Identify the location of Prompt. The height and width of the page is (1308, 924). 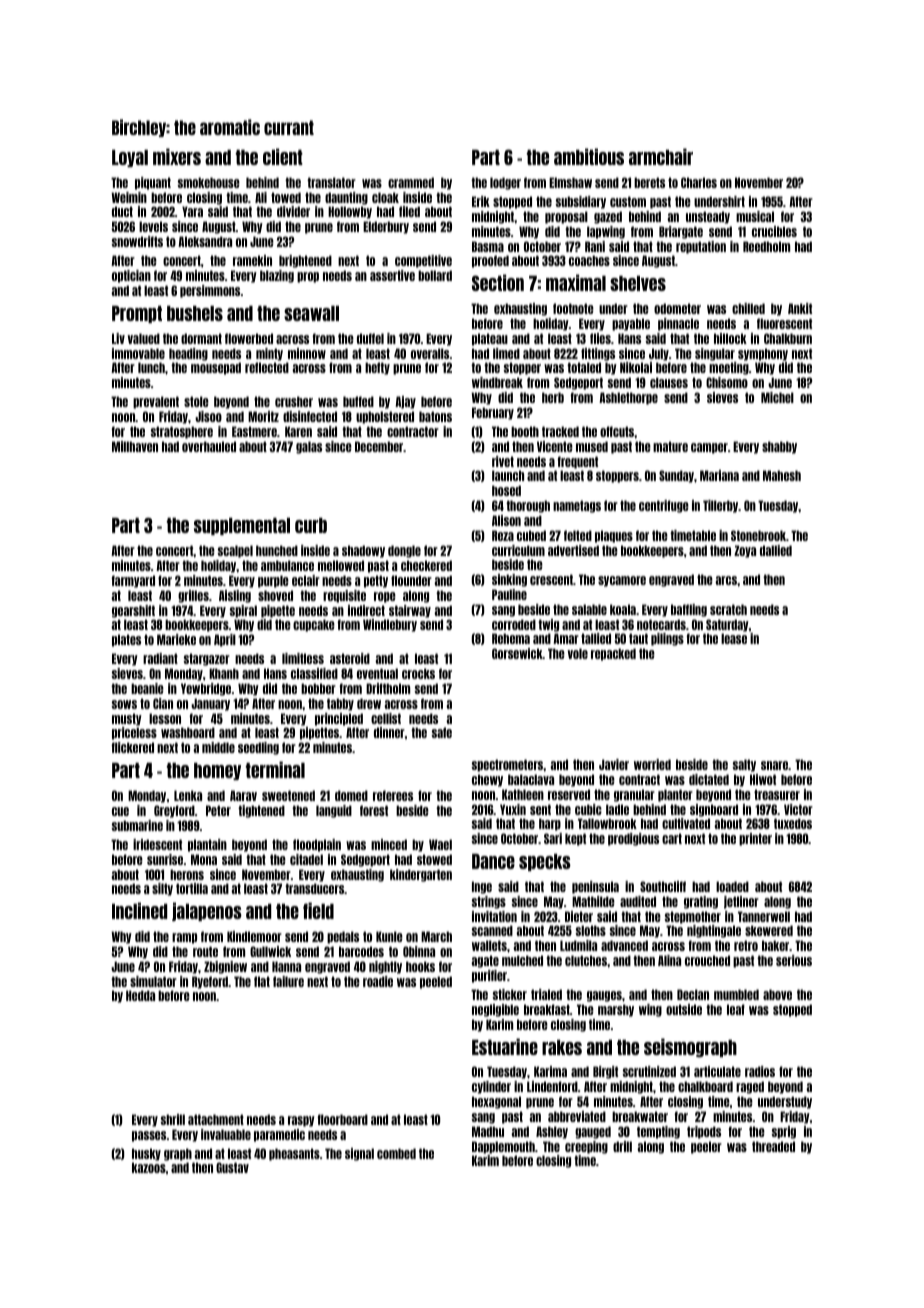
(137, 314).
